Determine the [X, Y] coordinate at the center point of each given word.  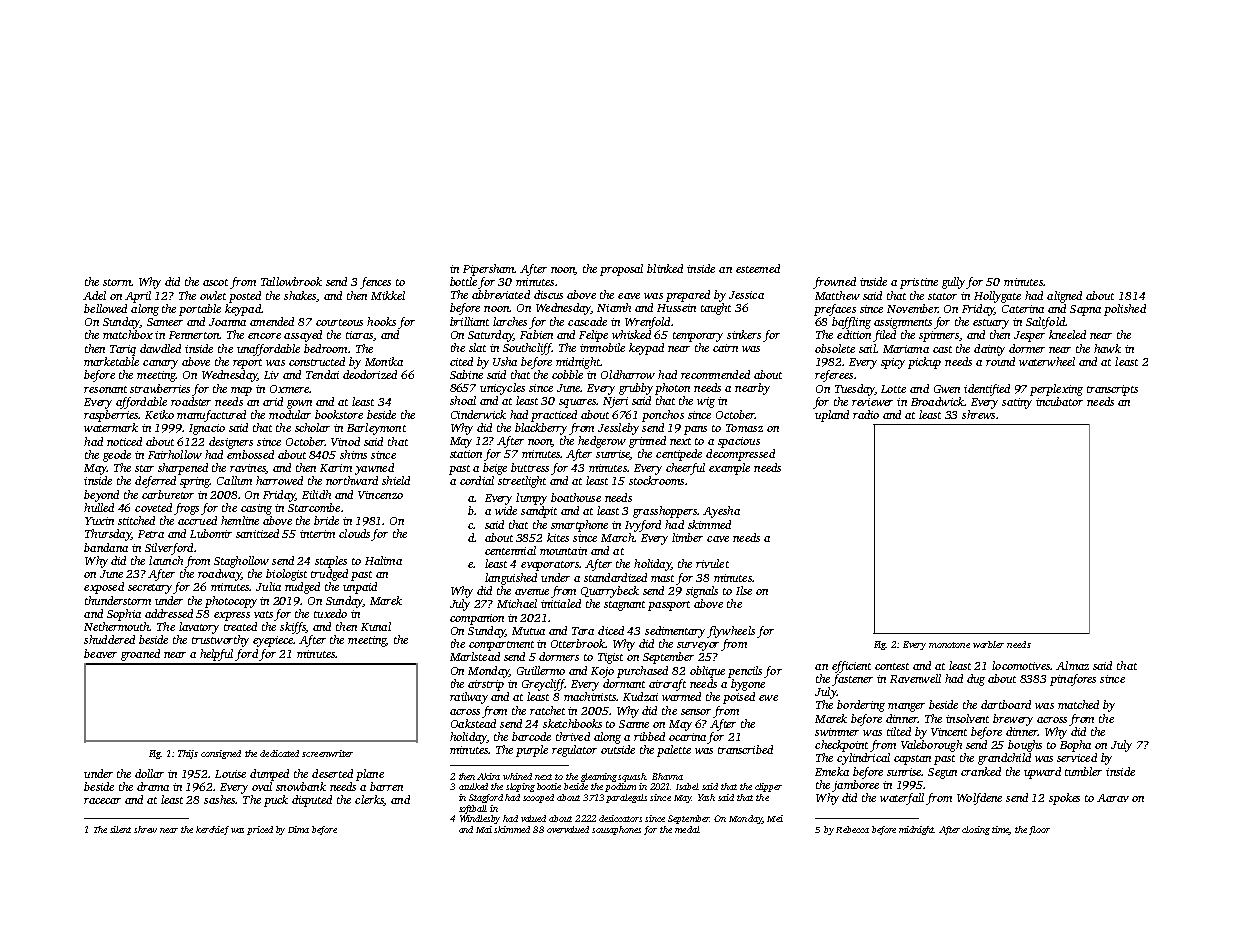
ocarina [687, 737]
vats [263, 614]
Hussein [676, 308]
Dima [298, 829]
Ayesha [721, 512]
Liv [271, 375]
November [912, 308]
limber [687, 537]
